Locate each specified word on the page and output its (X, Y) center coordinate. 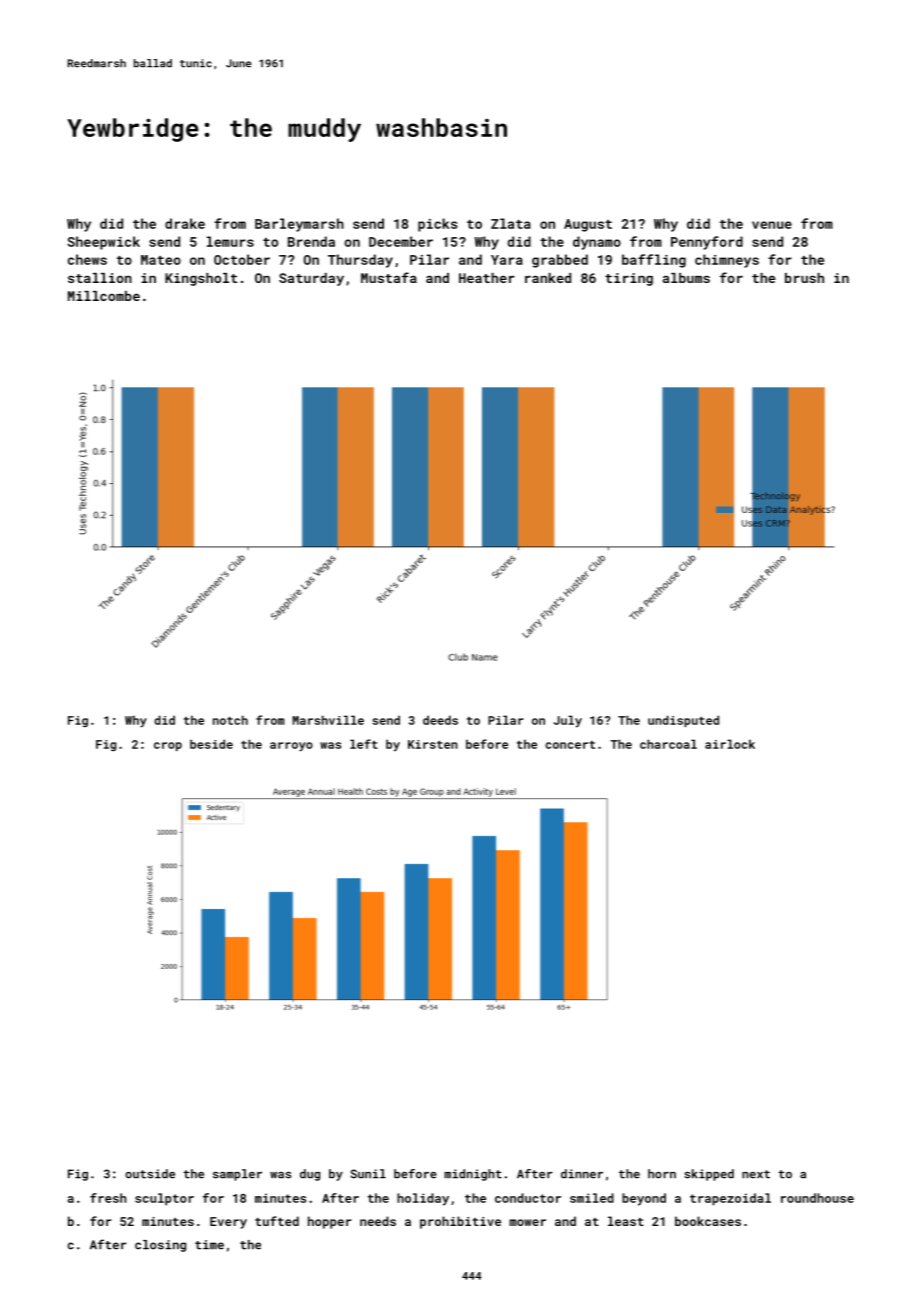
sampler (237, 1175)
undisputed (683, 721)
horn (662, 1174)
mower (527, 1222)
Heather (487, 278)
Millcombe (104, 296)
